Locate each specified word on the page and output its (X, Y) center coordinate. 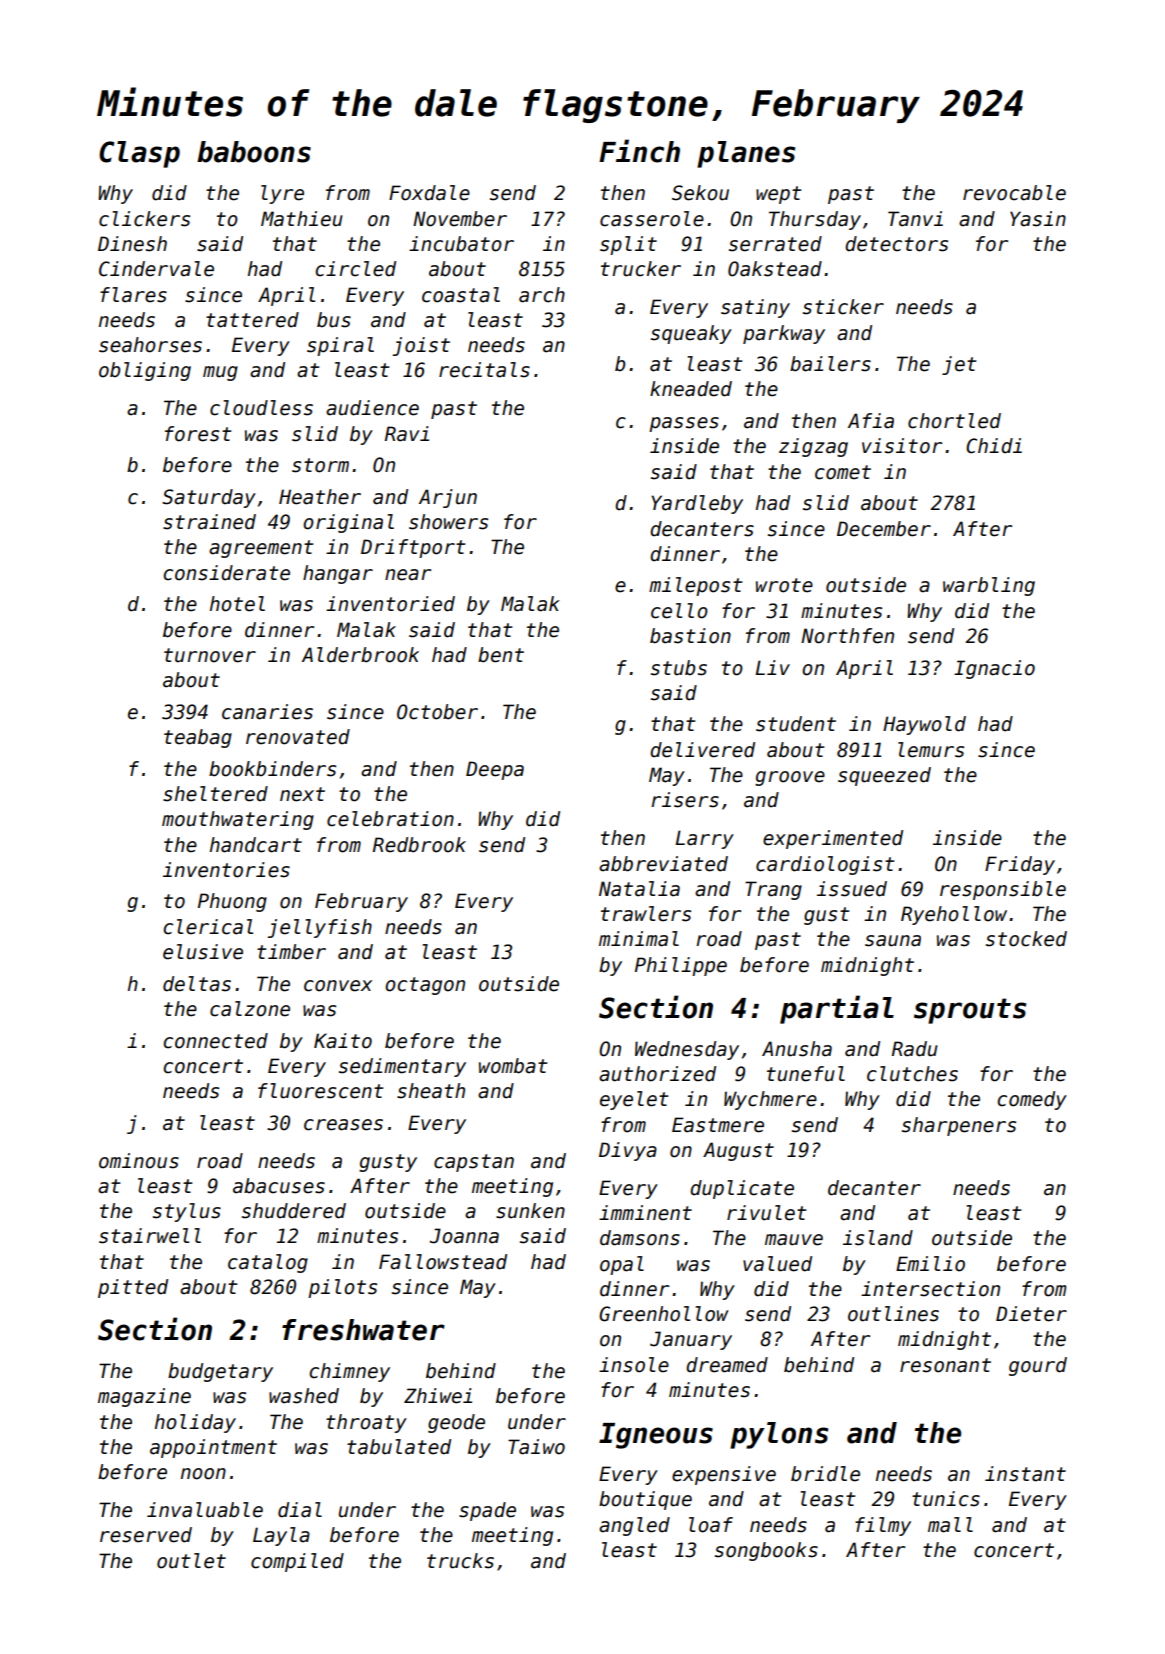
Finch (639, 151)
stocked (1026, 939)
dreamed (727, 1365)
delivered (702, 750)
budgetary (220, 1372)
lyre (282, 194)
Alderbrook (360, 655)
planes (746, 154)
